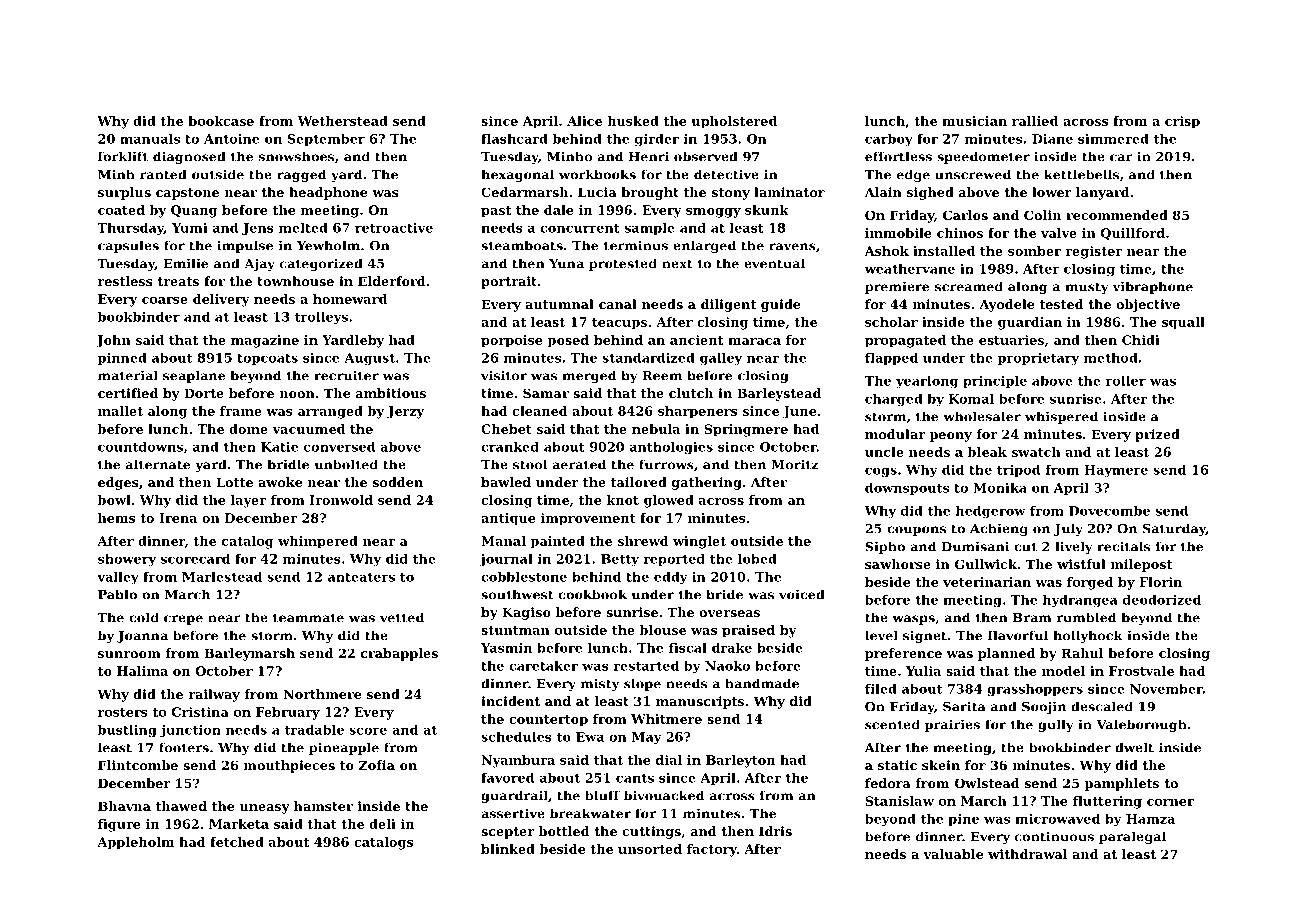 The height and width of the screenshot is (924, 1308). I want to click on lobed, so click(757, 559).
